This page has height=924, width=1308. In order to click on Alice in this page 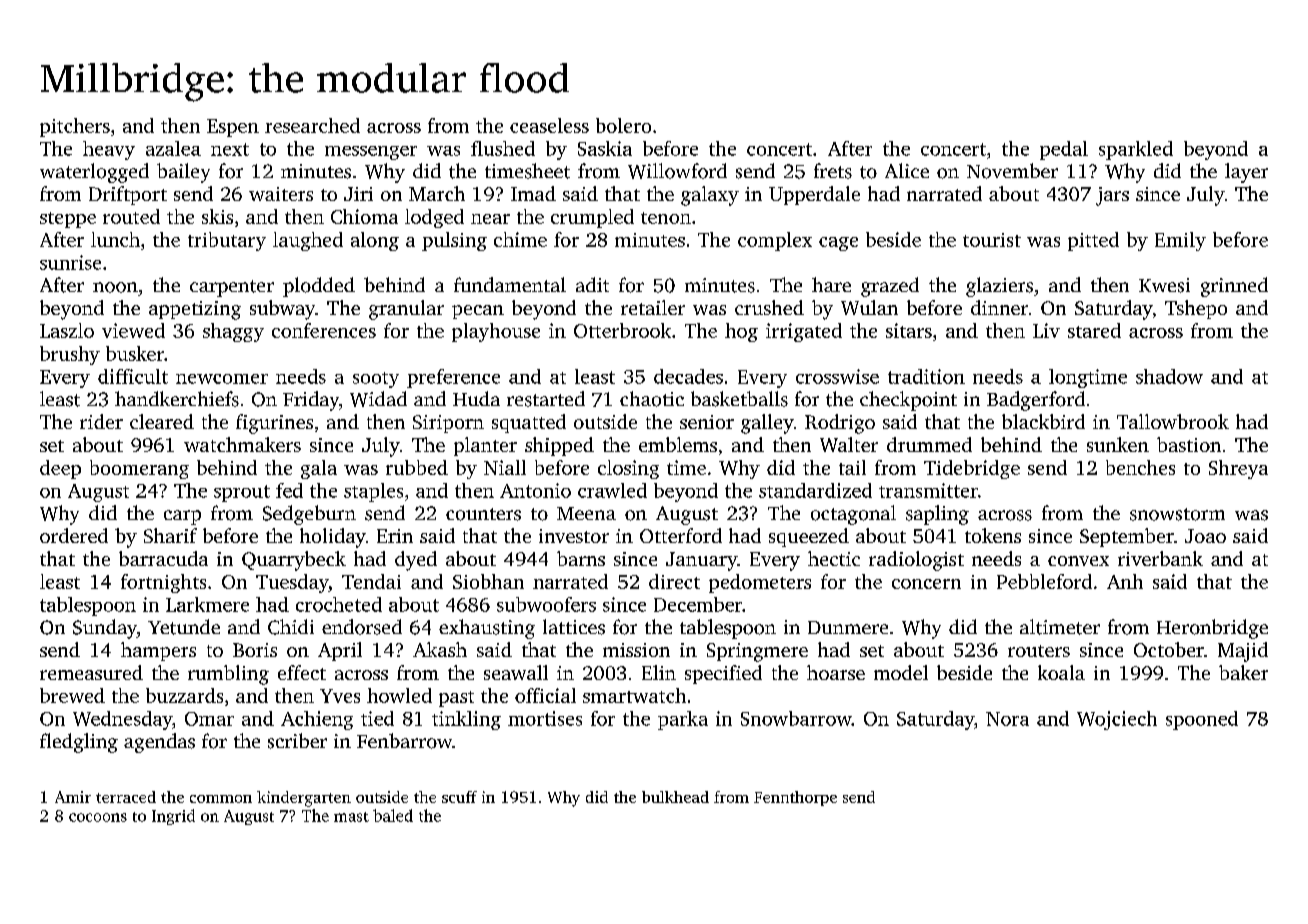, I will do `click(907, 170)`.
